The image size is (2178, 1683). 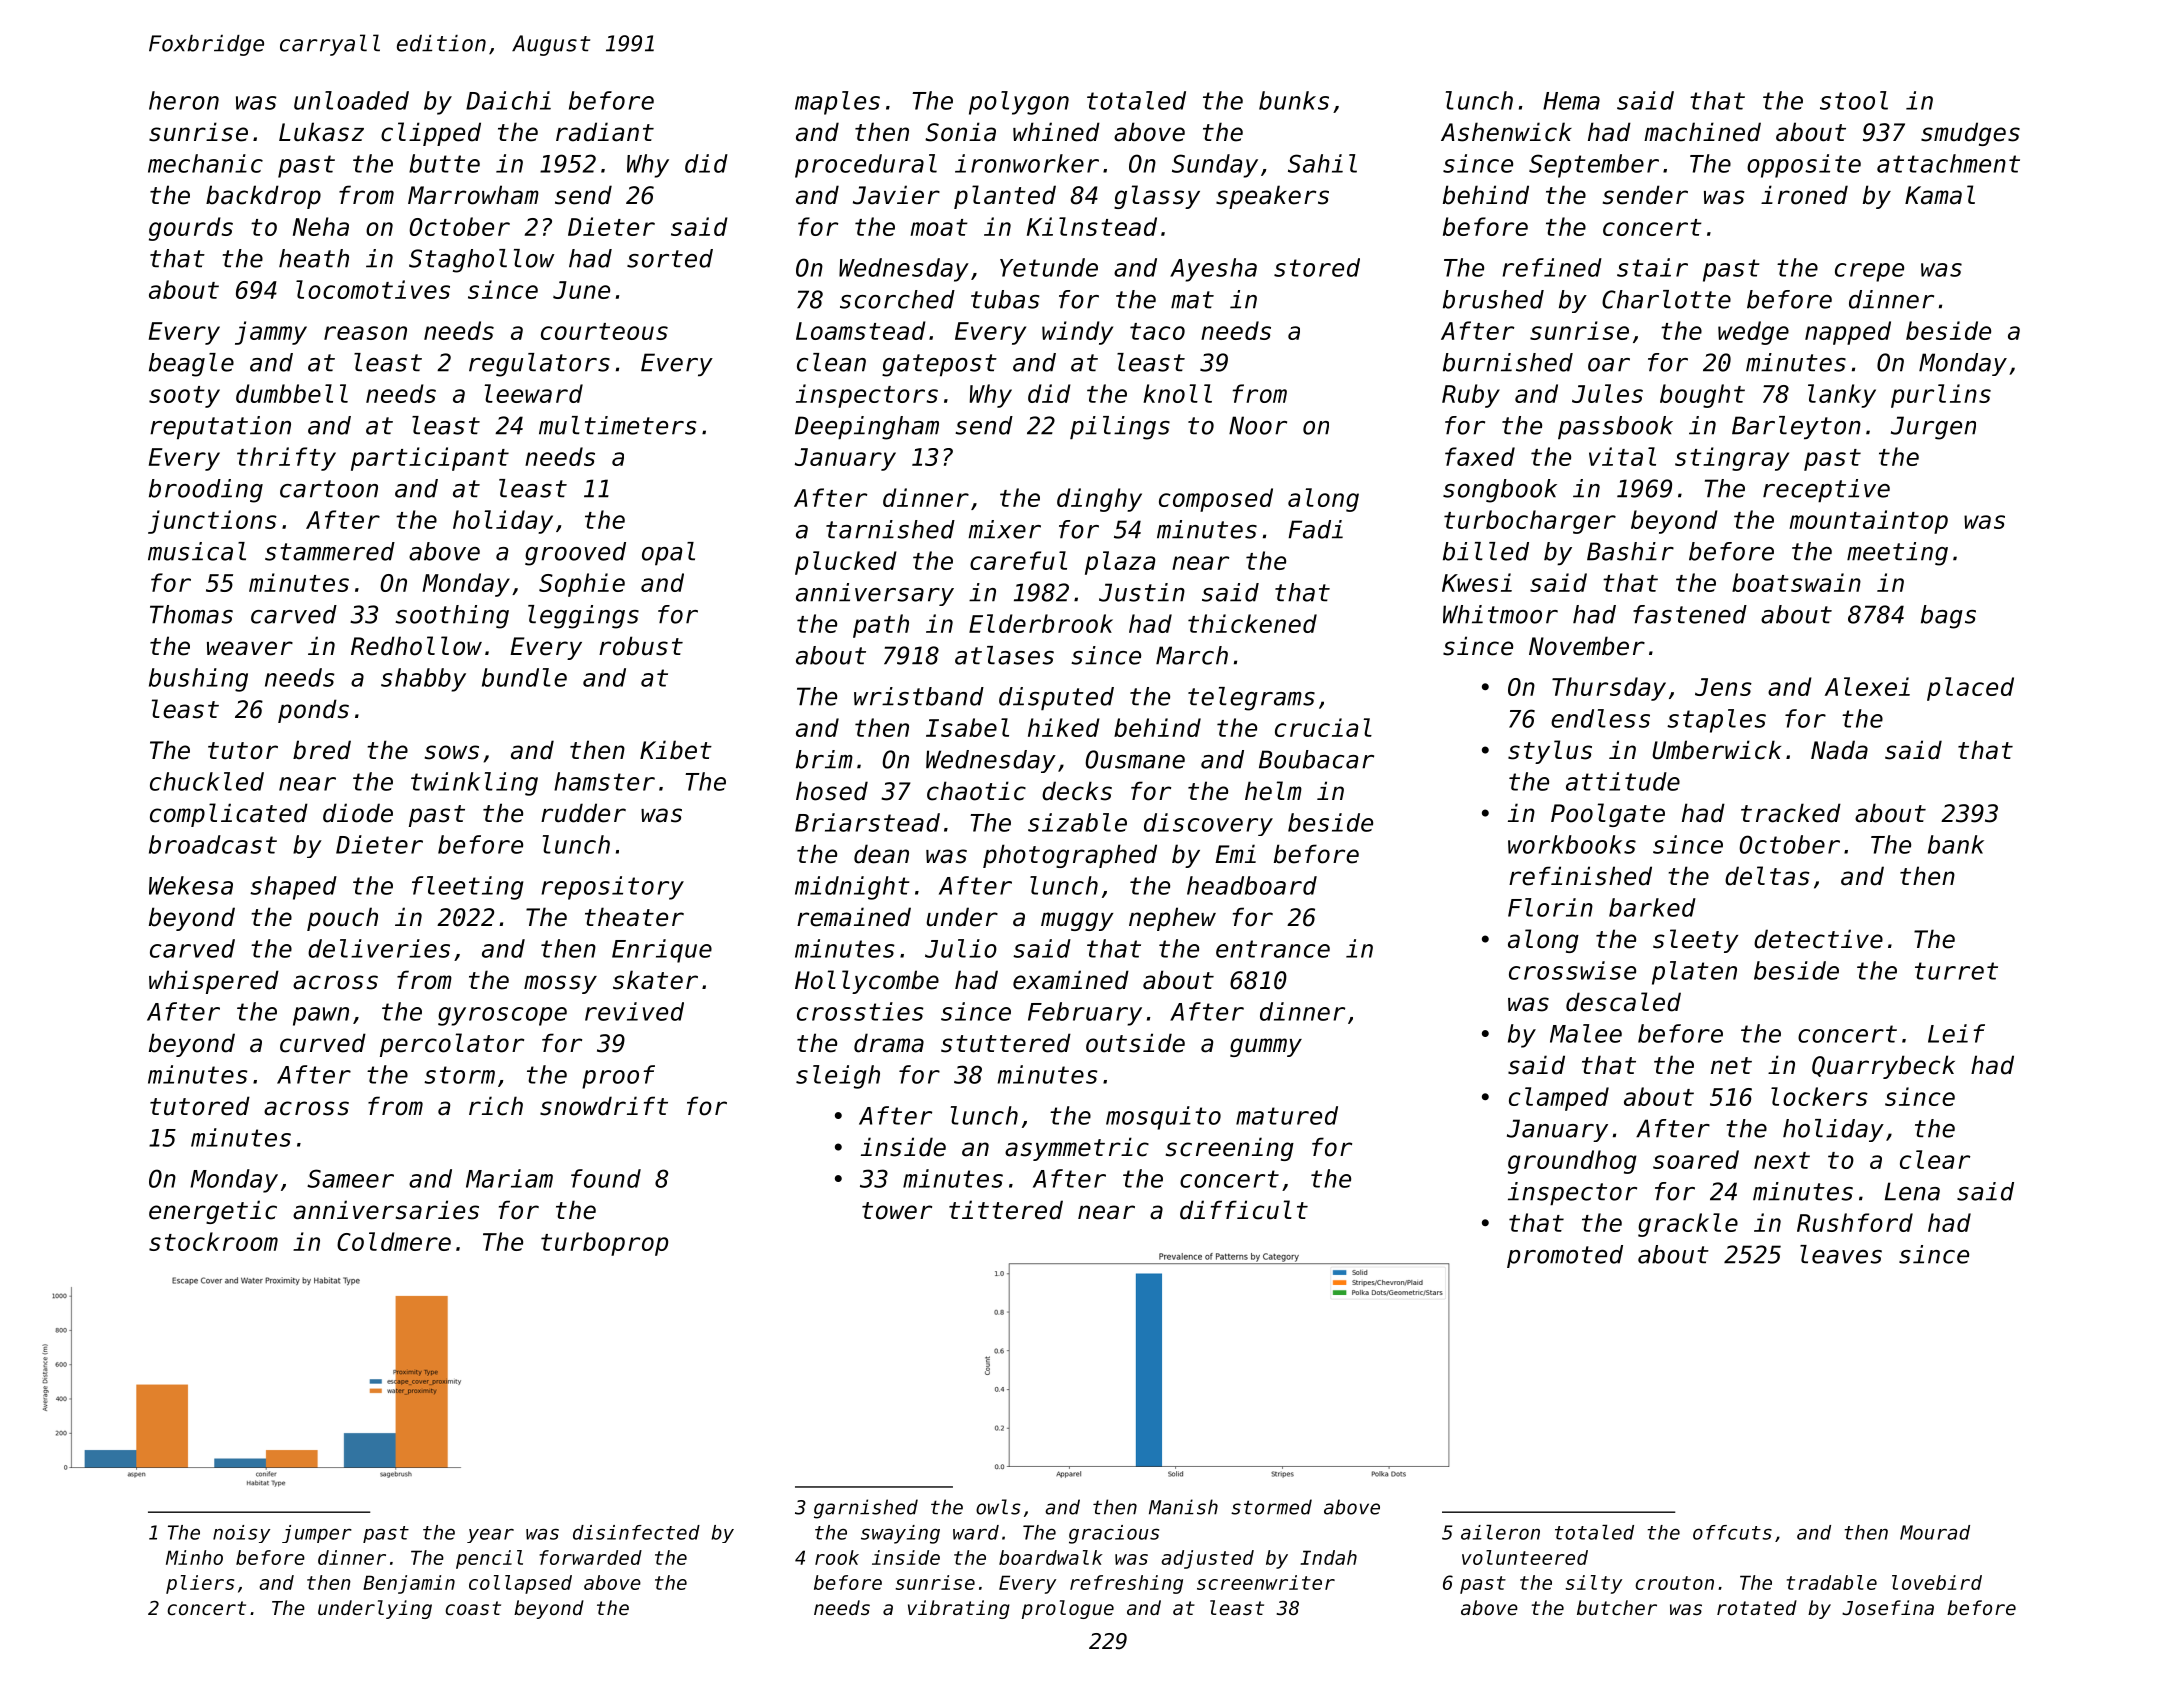 What do you see at coordinates (1888, 1607) in the screenshot?
I see `Josefina` at bounding box center [1888, 1607].
